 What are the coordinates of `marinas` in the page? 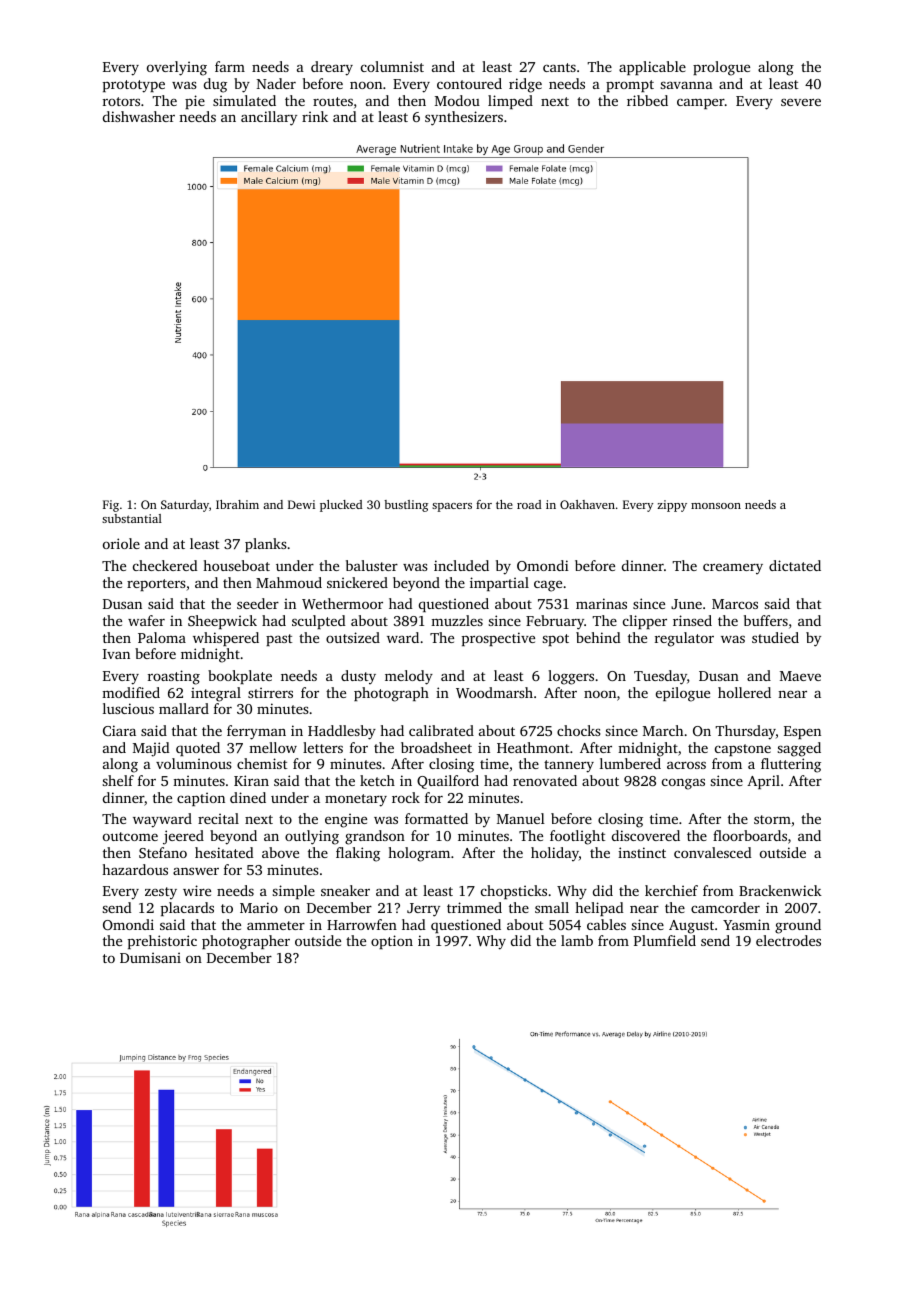 It's located at (601, 603).
